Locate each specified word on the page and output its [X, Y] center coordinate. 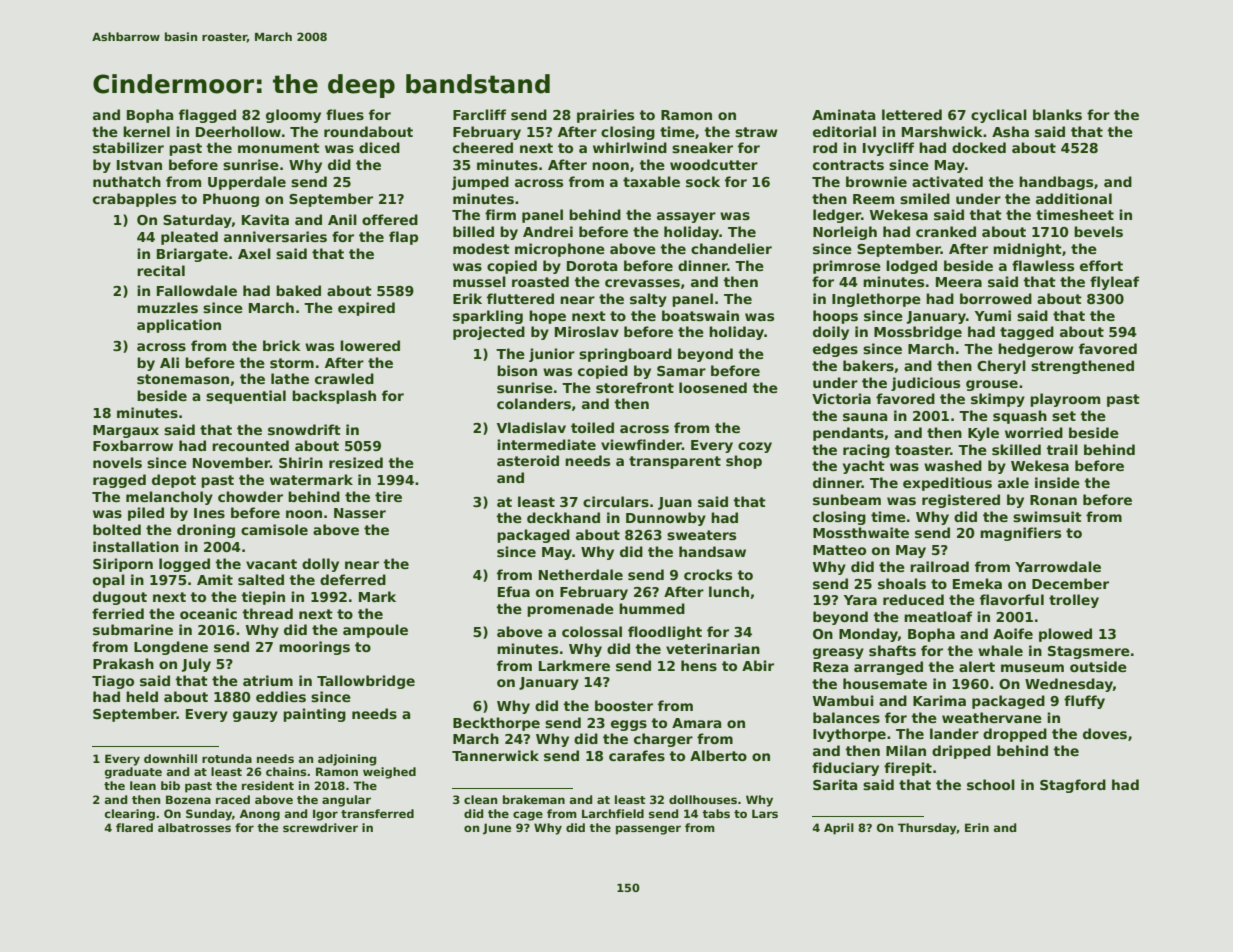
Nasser [360, 513]
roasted [540, 281]
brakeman [534, 799]
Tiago [113, 682]
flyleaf [1114, 283]
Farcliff [479, 114]
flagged [207, 116]
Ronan [1053, 500]
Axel [254, 253]
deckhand [563, 517]
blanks [1057, 114]
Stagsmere [1089, 652]
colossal [592, 631]
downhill [170, 758]
